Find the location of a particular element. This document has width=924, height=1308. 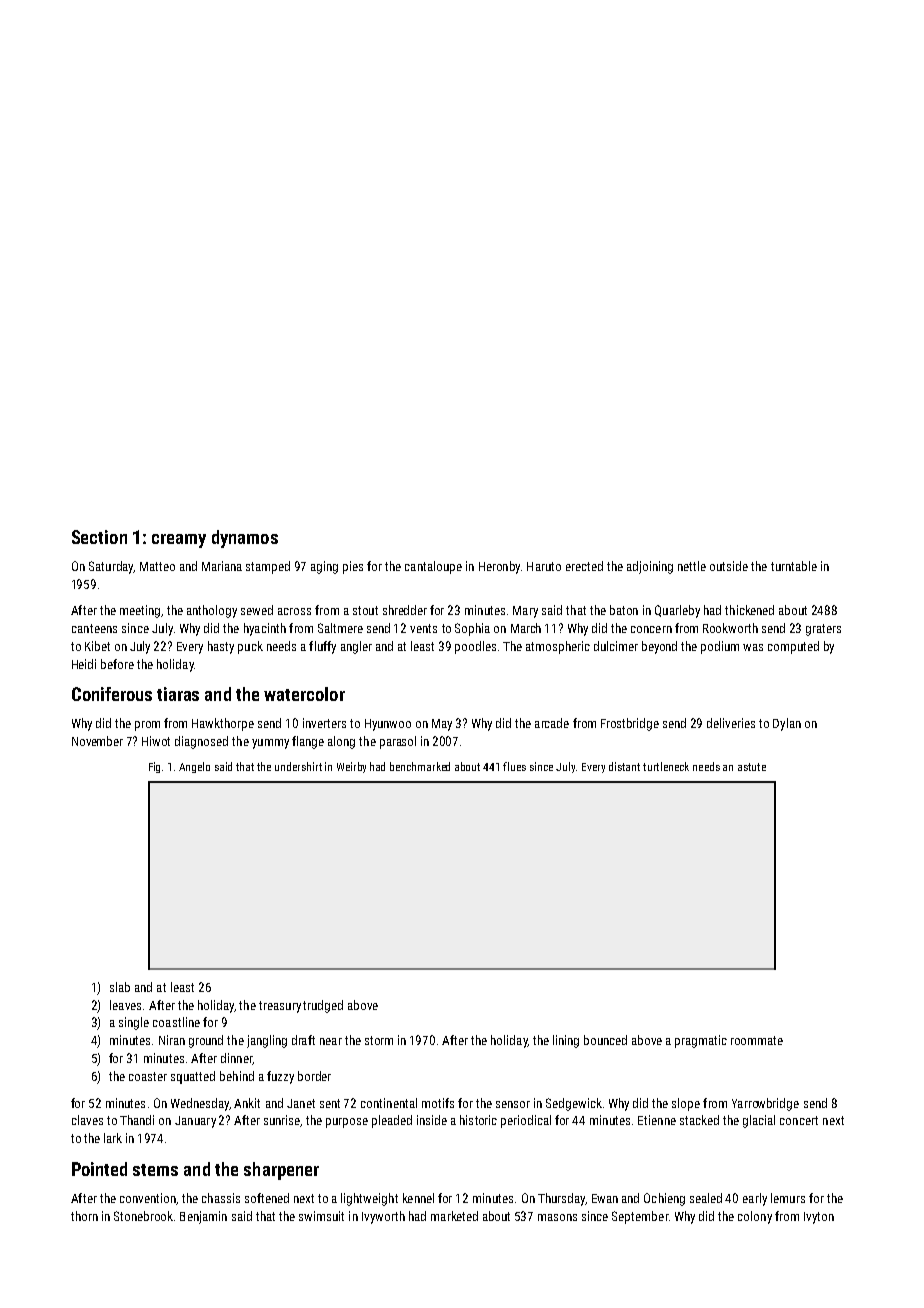

inverters is located at coordinates (324, 723).
